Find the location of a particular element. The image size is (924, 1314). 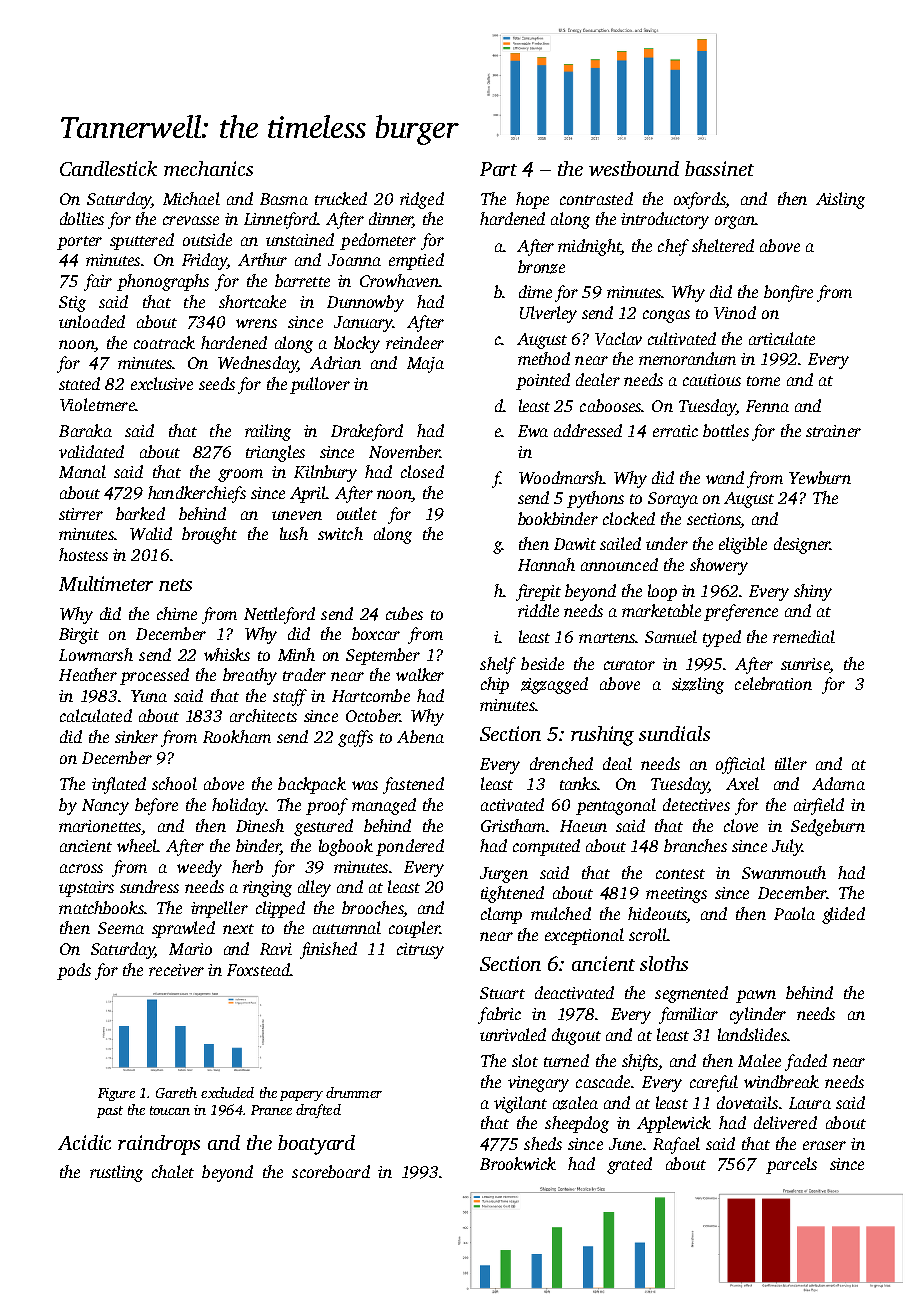

parcels is located at coordinates (791, 1165).
